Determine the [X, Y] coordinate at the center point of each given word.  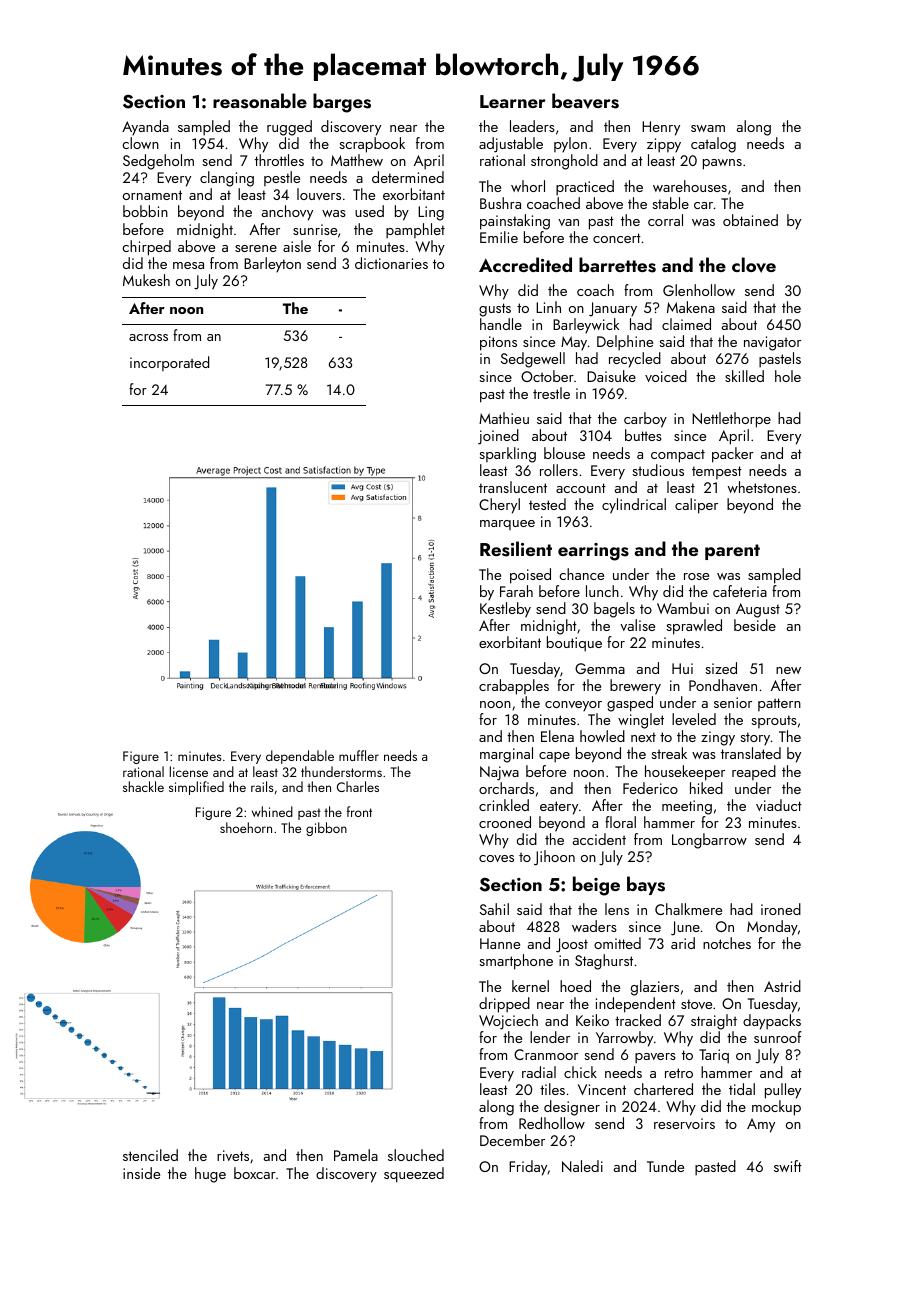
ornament [152, 195]
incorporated [169, 363]
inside [141, 1173]
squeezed [414, 1175]
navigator [772, 343]
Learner [513, 101]
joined [498, 437]
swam [708, 128]
